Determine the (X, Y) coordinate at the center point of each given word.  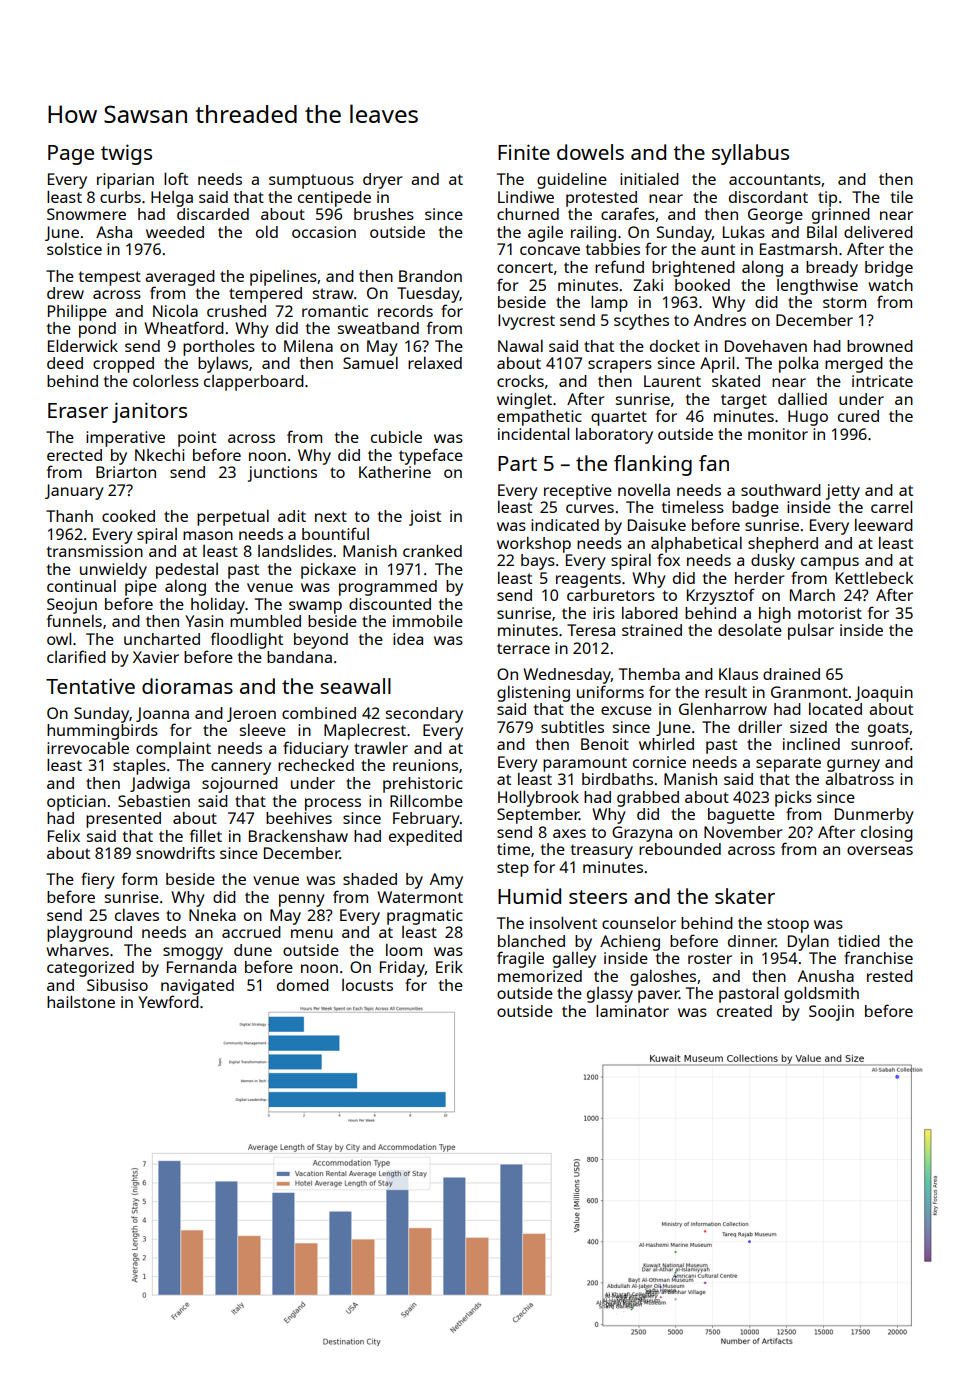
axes (569, 833)
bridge (889, 269)
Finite (524, 152)
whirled (666, 744)
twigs (126, 154)
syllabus (750, 154)
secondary (424, 715)
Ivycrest (526, 322)
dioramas (187, 686)
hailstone (81, 1002)
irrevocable (88, 748)
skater (745, 896)
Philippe (77, 313)
